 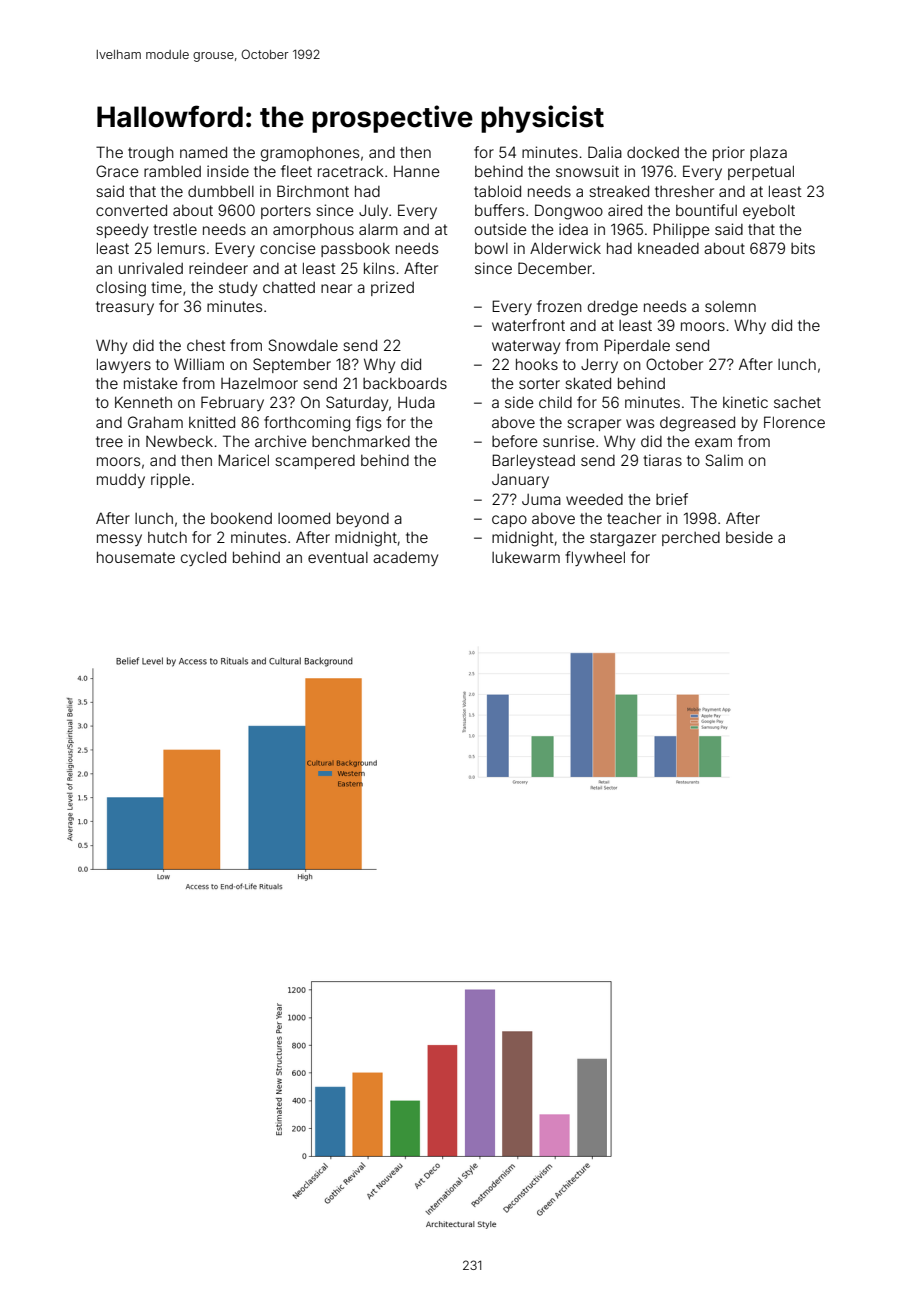 I want to click on hooks, so click(x=537, y=364).
